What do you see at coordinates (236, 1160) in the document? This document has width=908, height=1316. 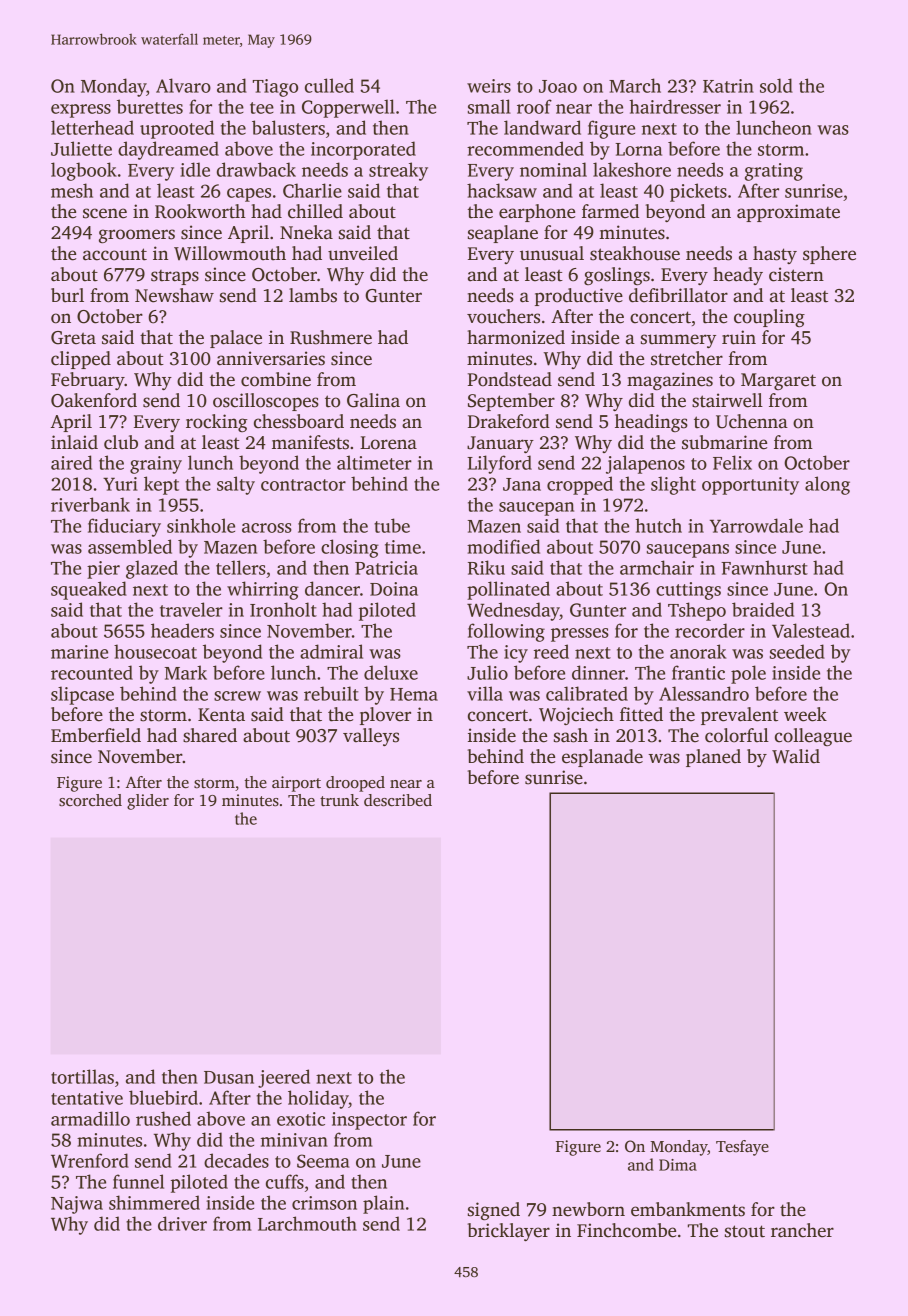 I see `decades` at bounding box center [236, 1160].
